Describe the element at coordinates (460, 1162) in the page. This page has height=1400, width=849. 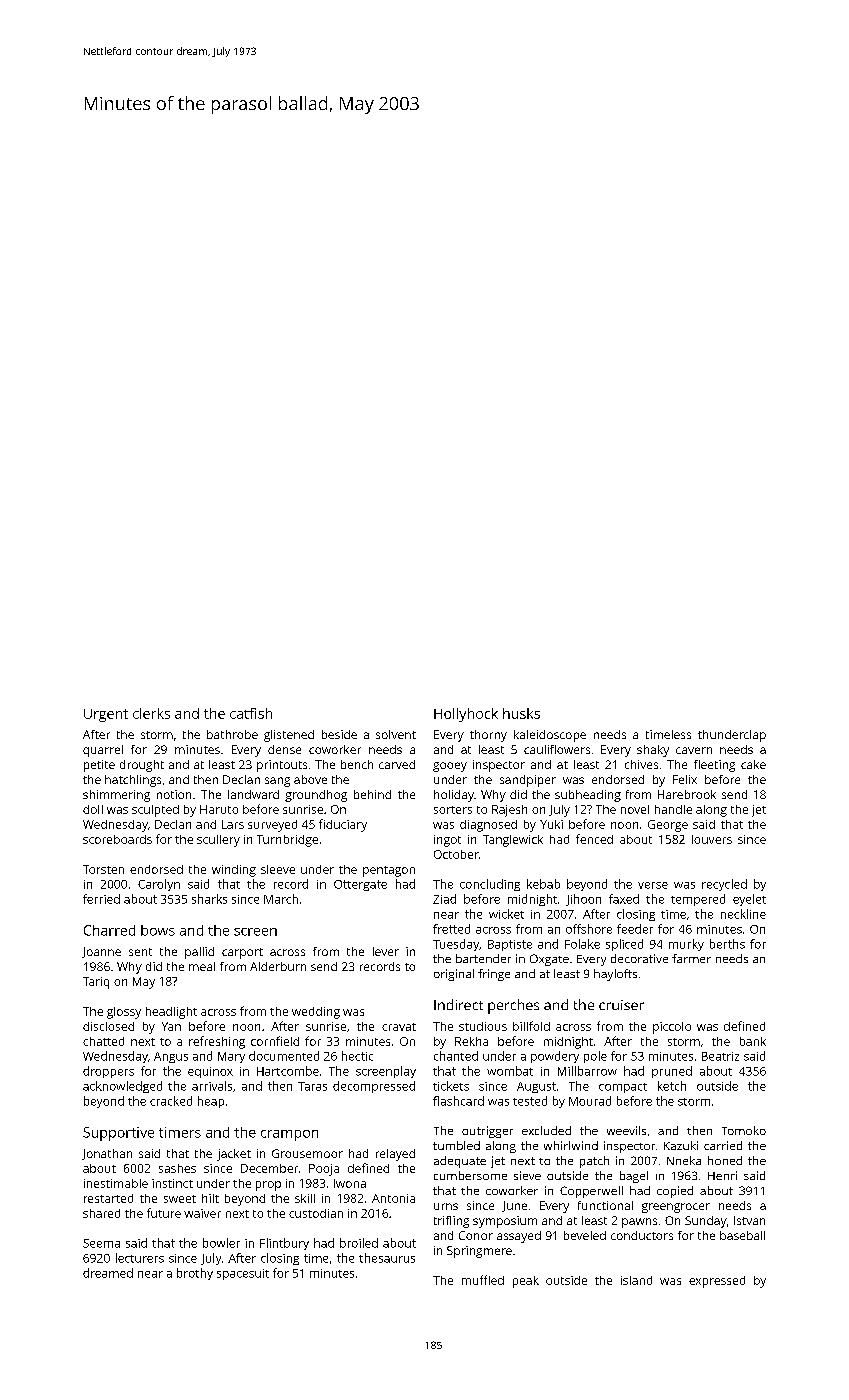
I see `adequate` at that location.
